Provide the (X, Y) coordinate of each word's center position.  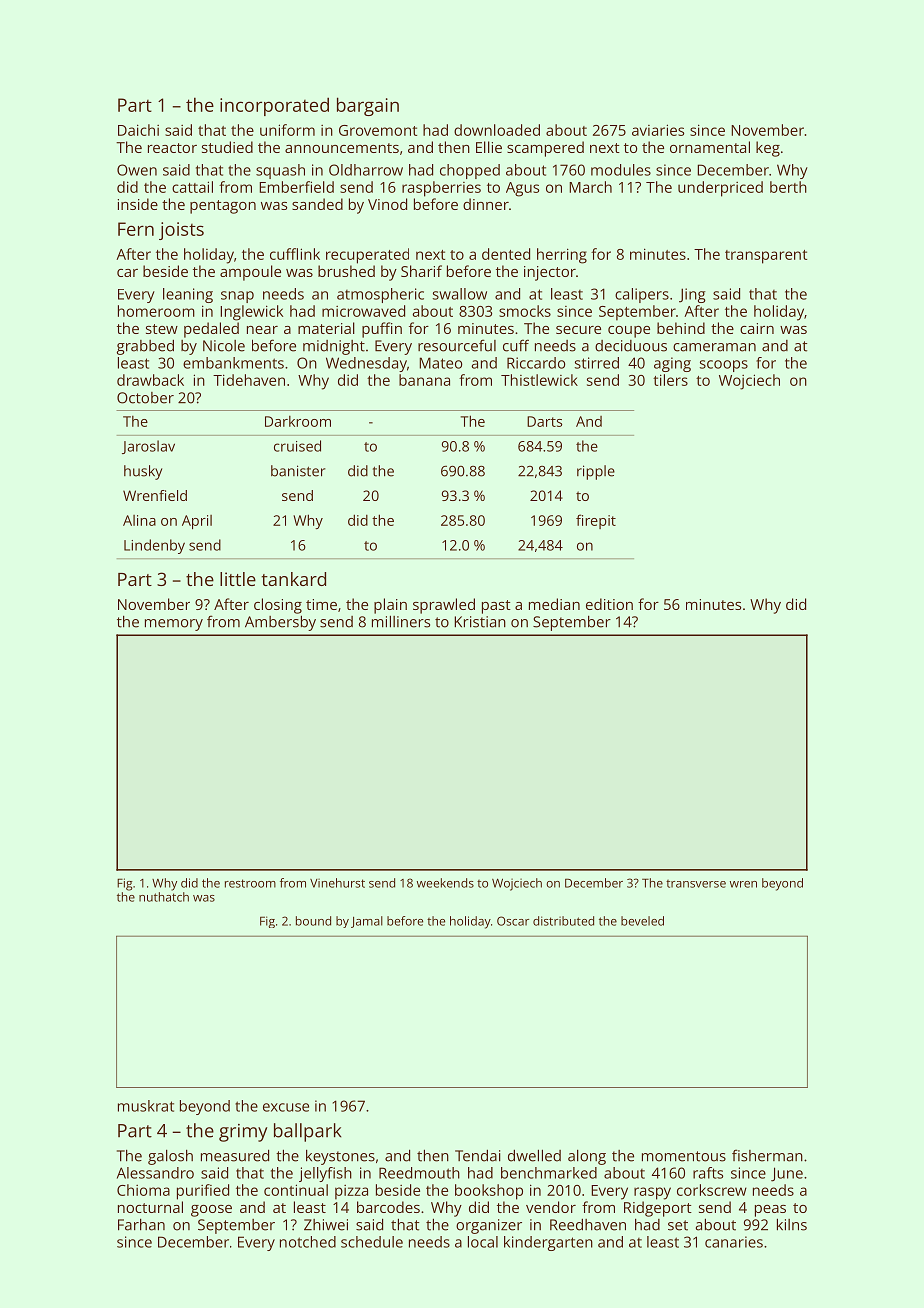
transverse (696, 884)
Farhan (141, 1225)
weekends (445, 883)
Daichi (138, 130)
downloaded (497, 130)
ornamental (710, 147)
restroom (250, 883)
